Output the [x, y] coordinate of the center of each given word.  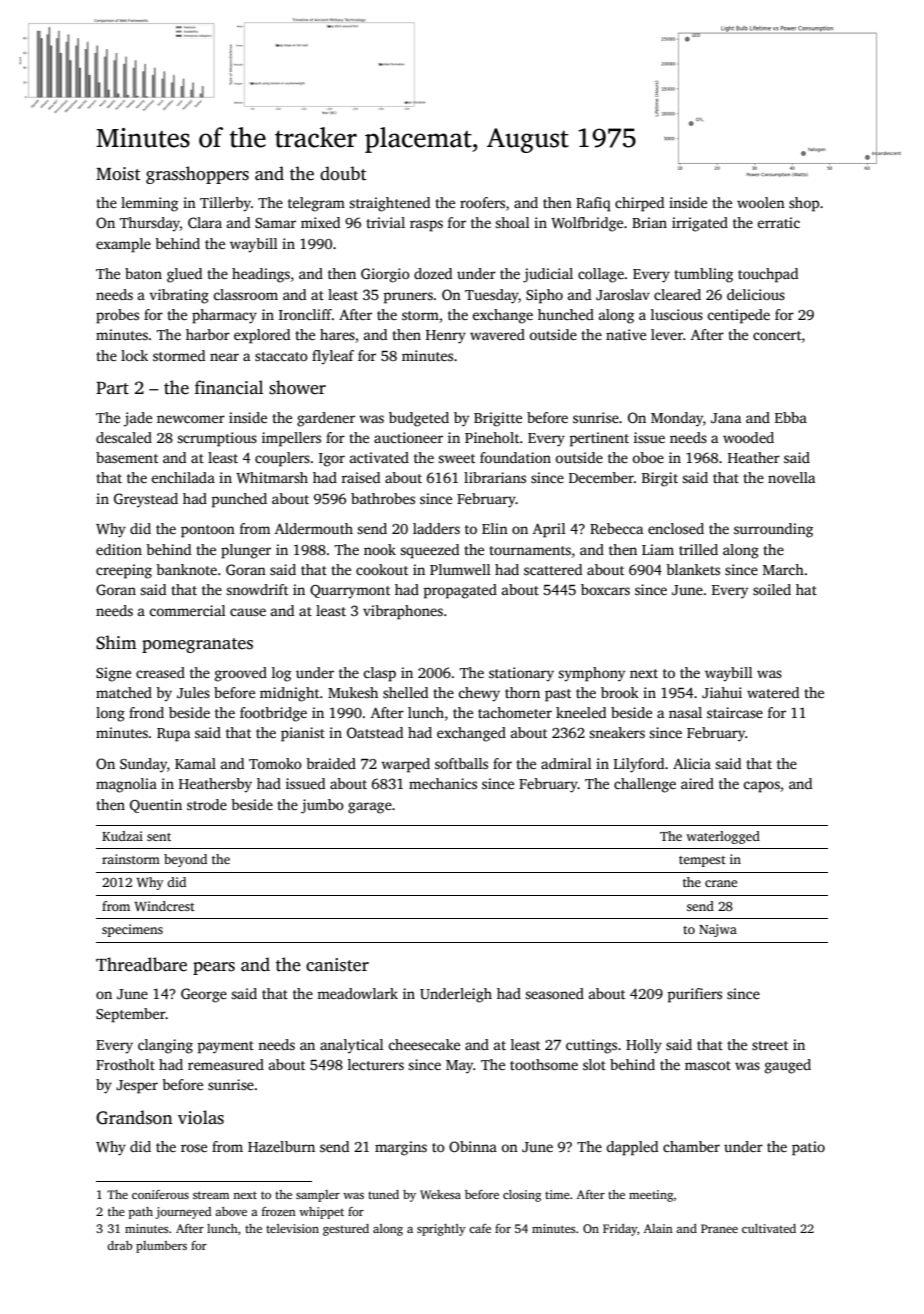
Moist [118, 174]
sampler [318, 1196]
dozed [433, 273]
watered [773, 692]
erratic [779, 222]
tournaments [530, 550]
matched [124, 692]
